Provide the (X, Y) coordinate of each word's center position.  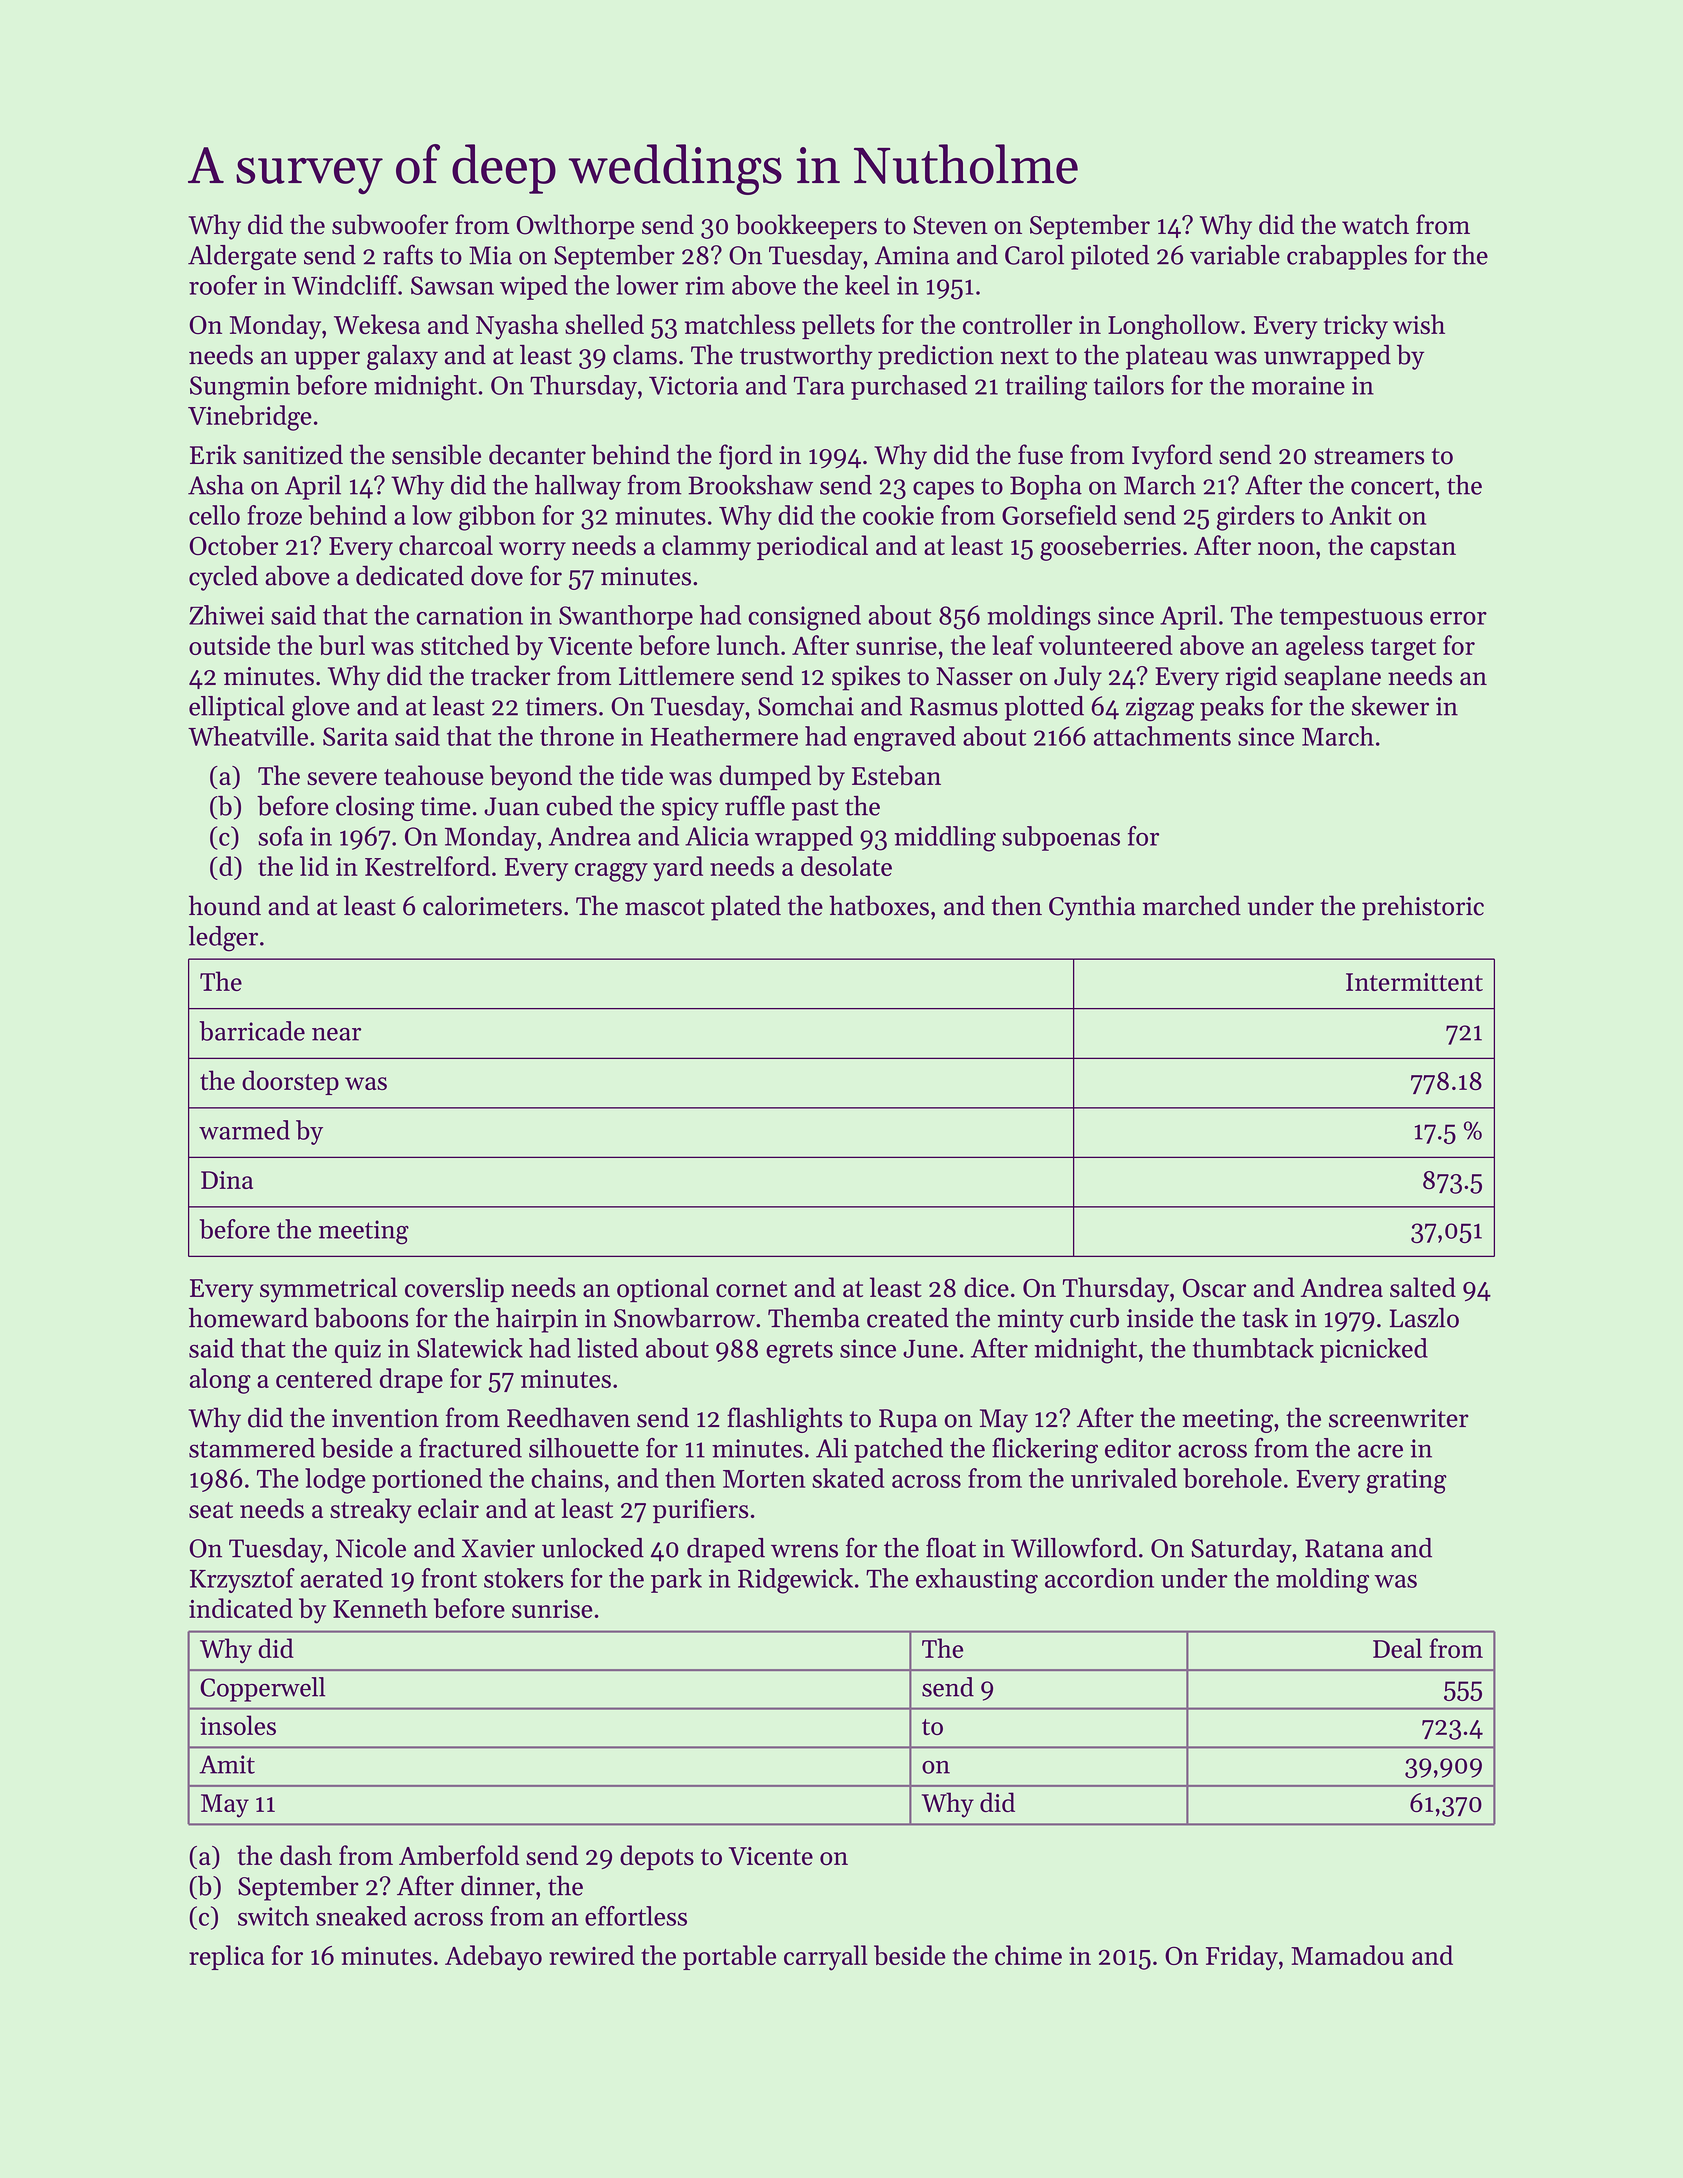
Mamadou (1347, 1955)
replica (226, 1957)
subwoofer (390, 224)
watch (1375, 224)
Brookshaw (750, 485)
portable (729, 1957)
